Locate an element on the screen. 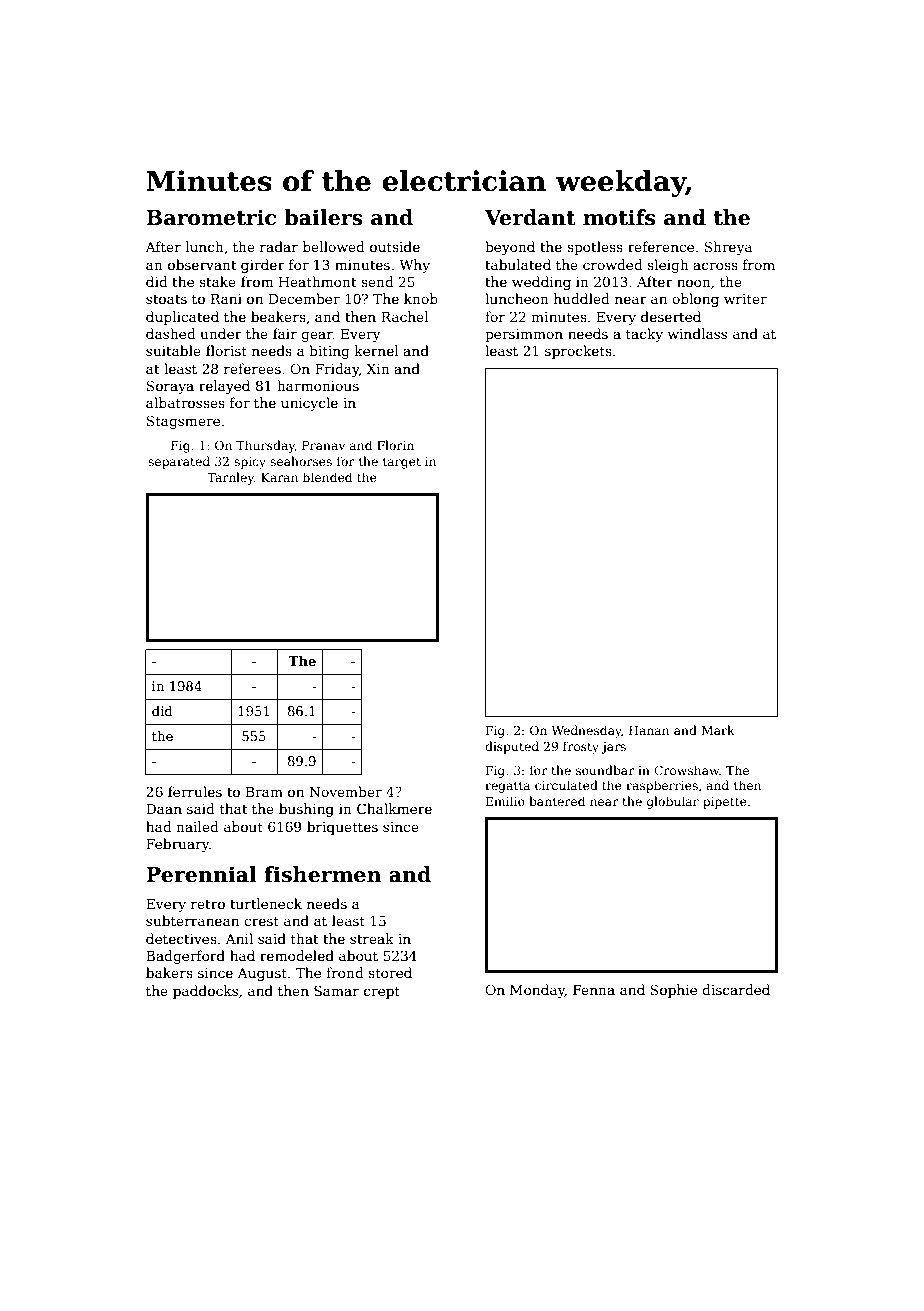  disputed is located at coordinates (512, 747).
